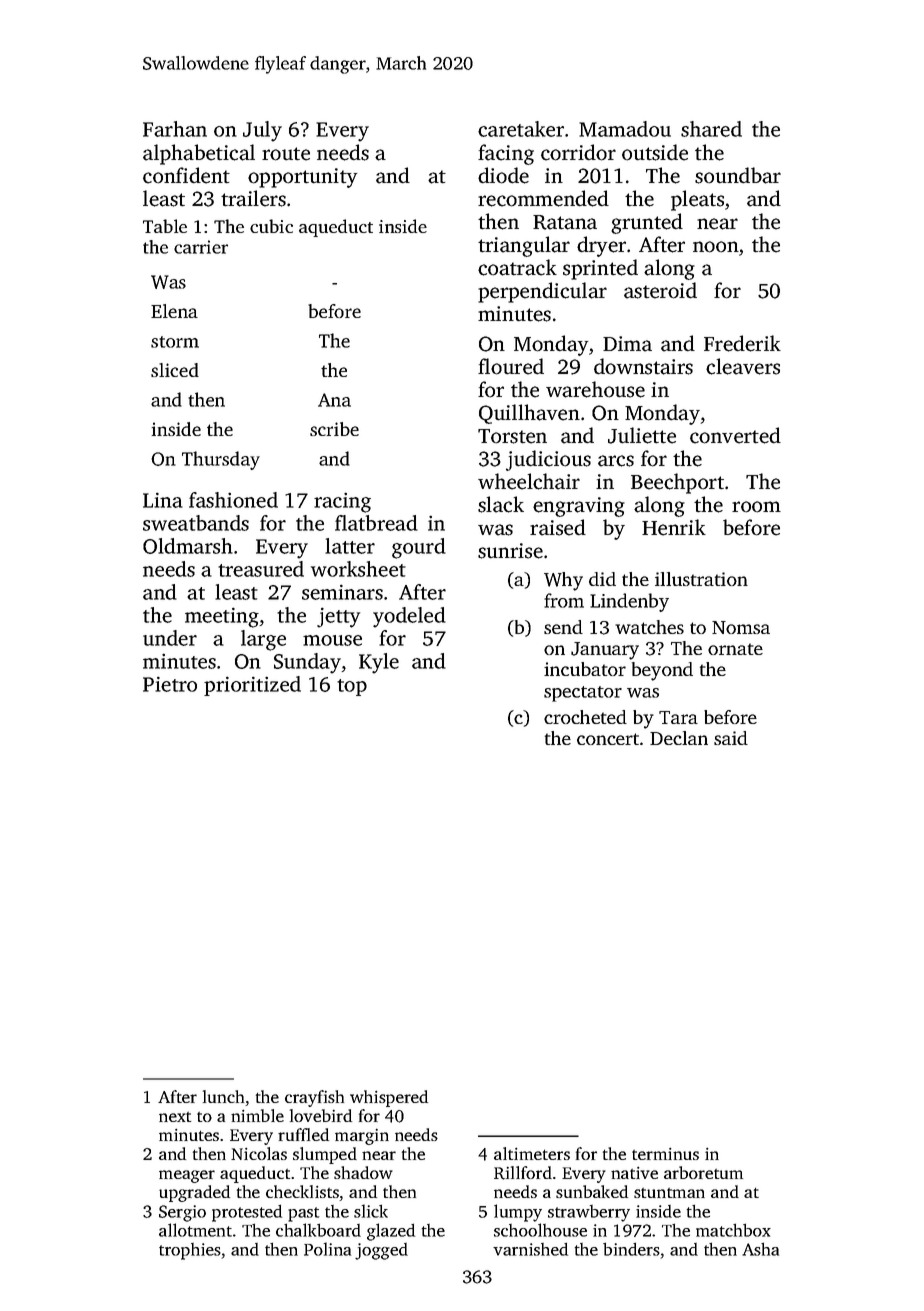 This screenshot has height=1311, width=924. Describe the element at coordinates (674, 527) in the screenshot. I see `Henrik` at that location.
